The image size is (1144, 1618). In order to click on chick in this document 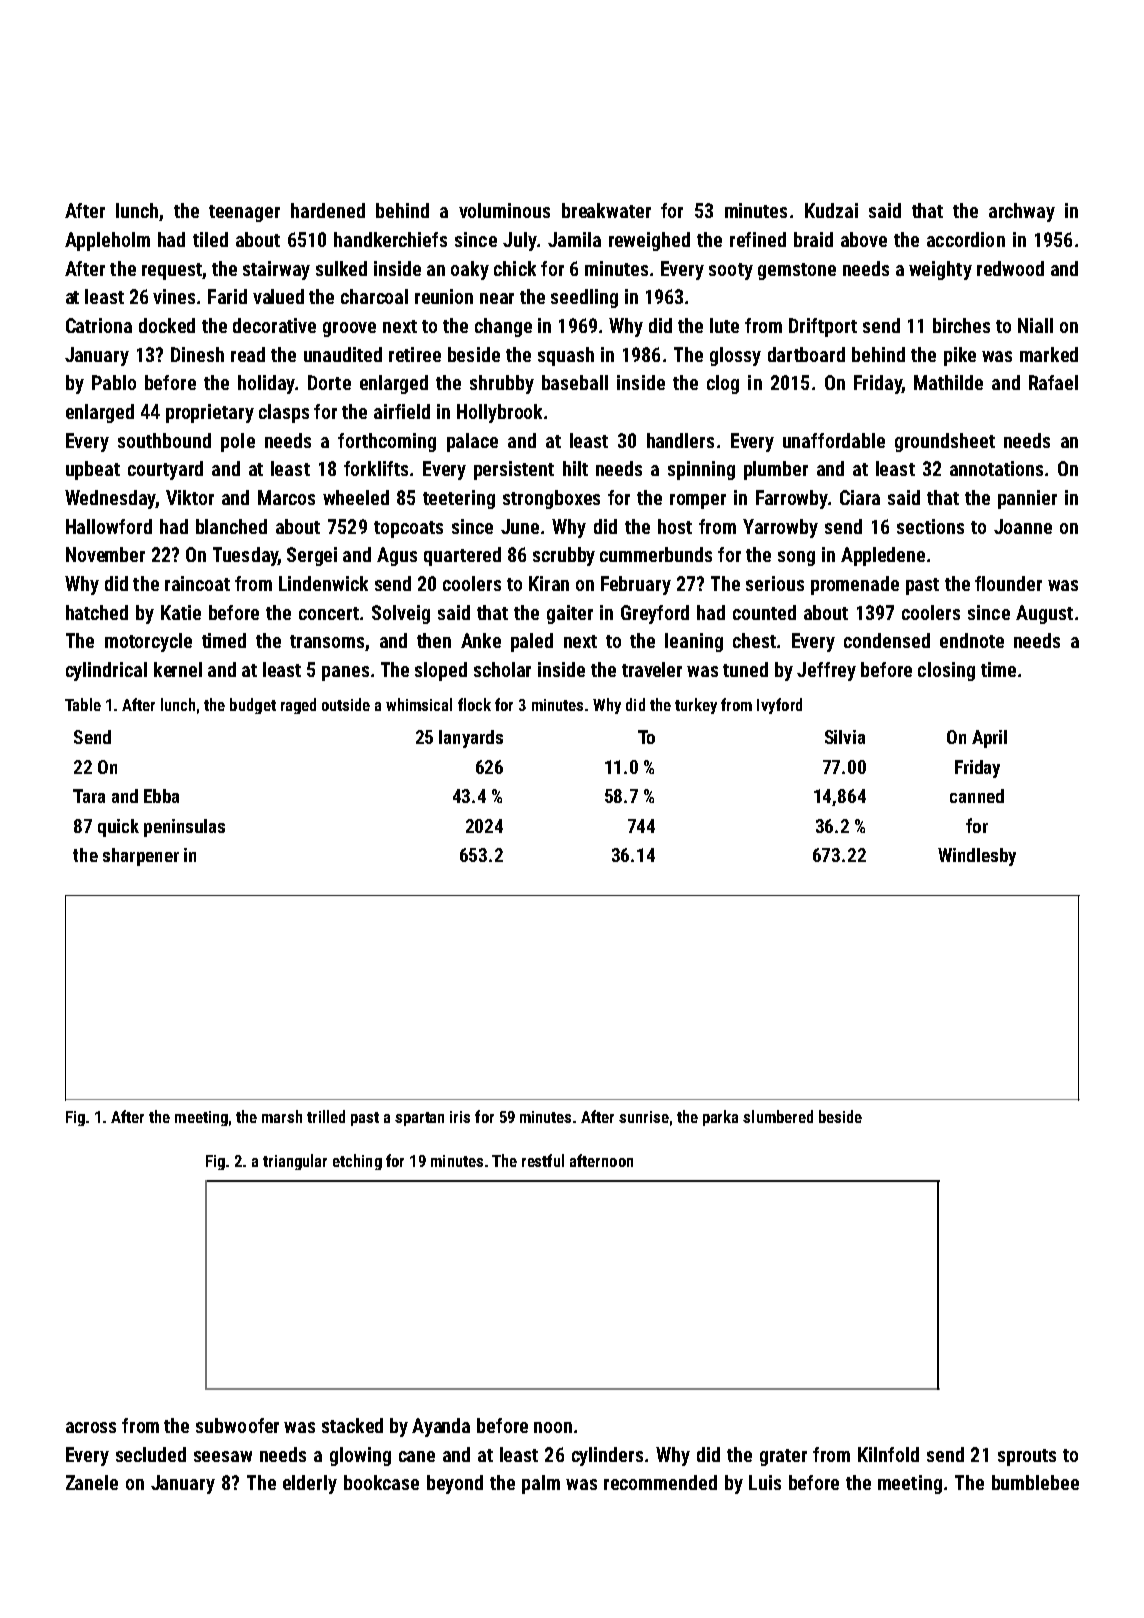, I will do `click(515, 268)`.
